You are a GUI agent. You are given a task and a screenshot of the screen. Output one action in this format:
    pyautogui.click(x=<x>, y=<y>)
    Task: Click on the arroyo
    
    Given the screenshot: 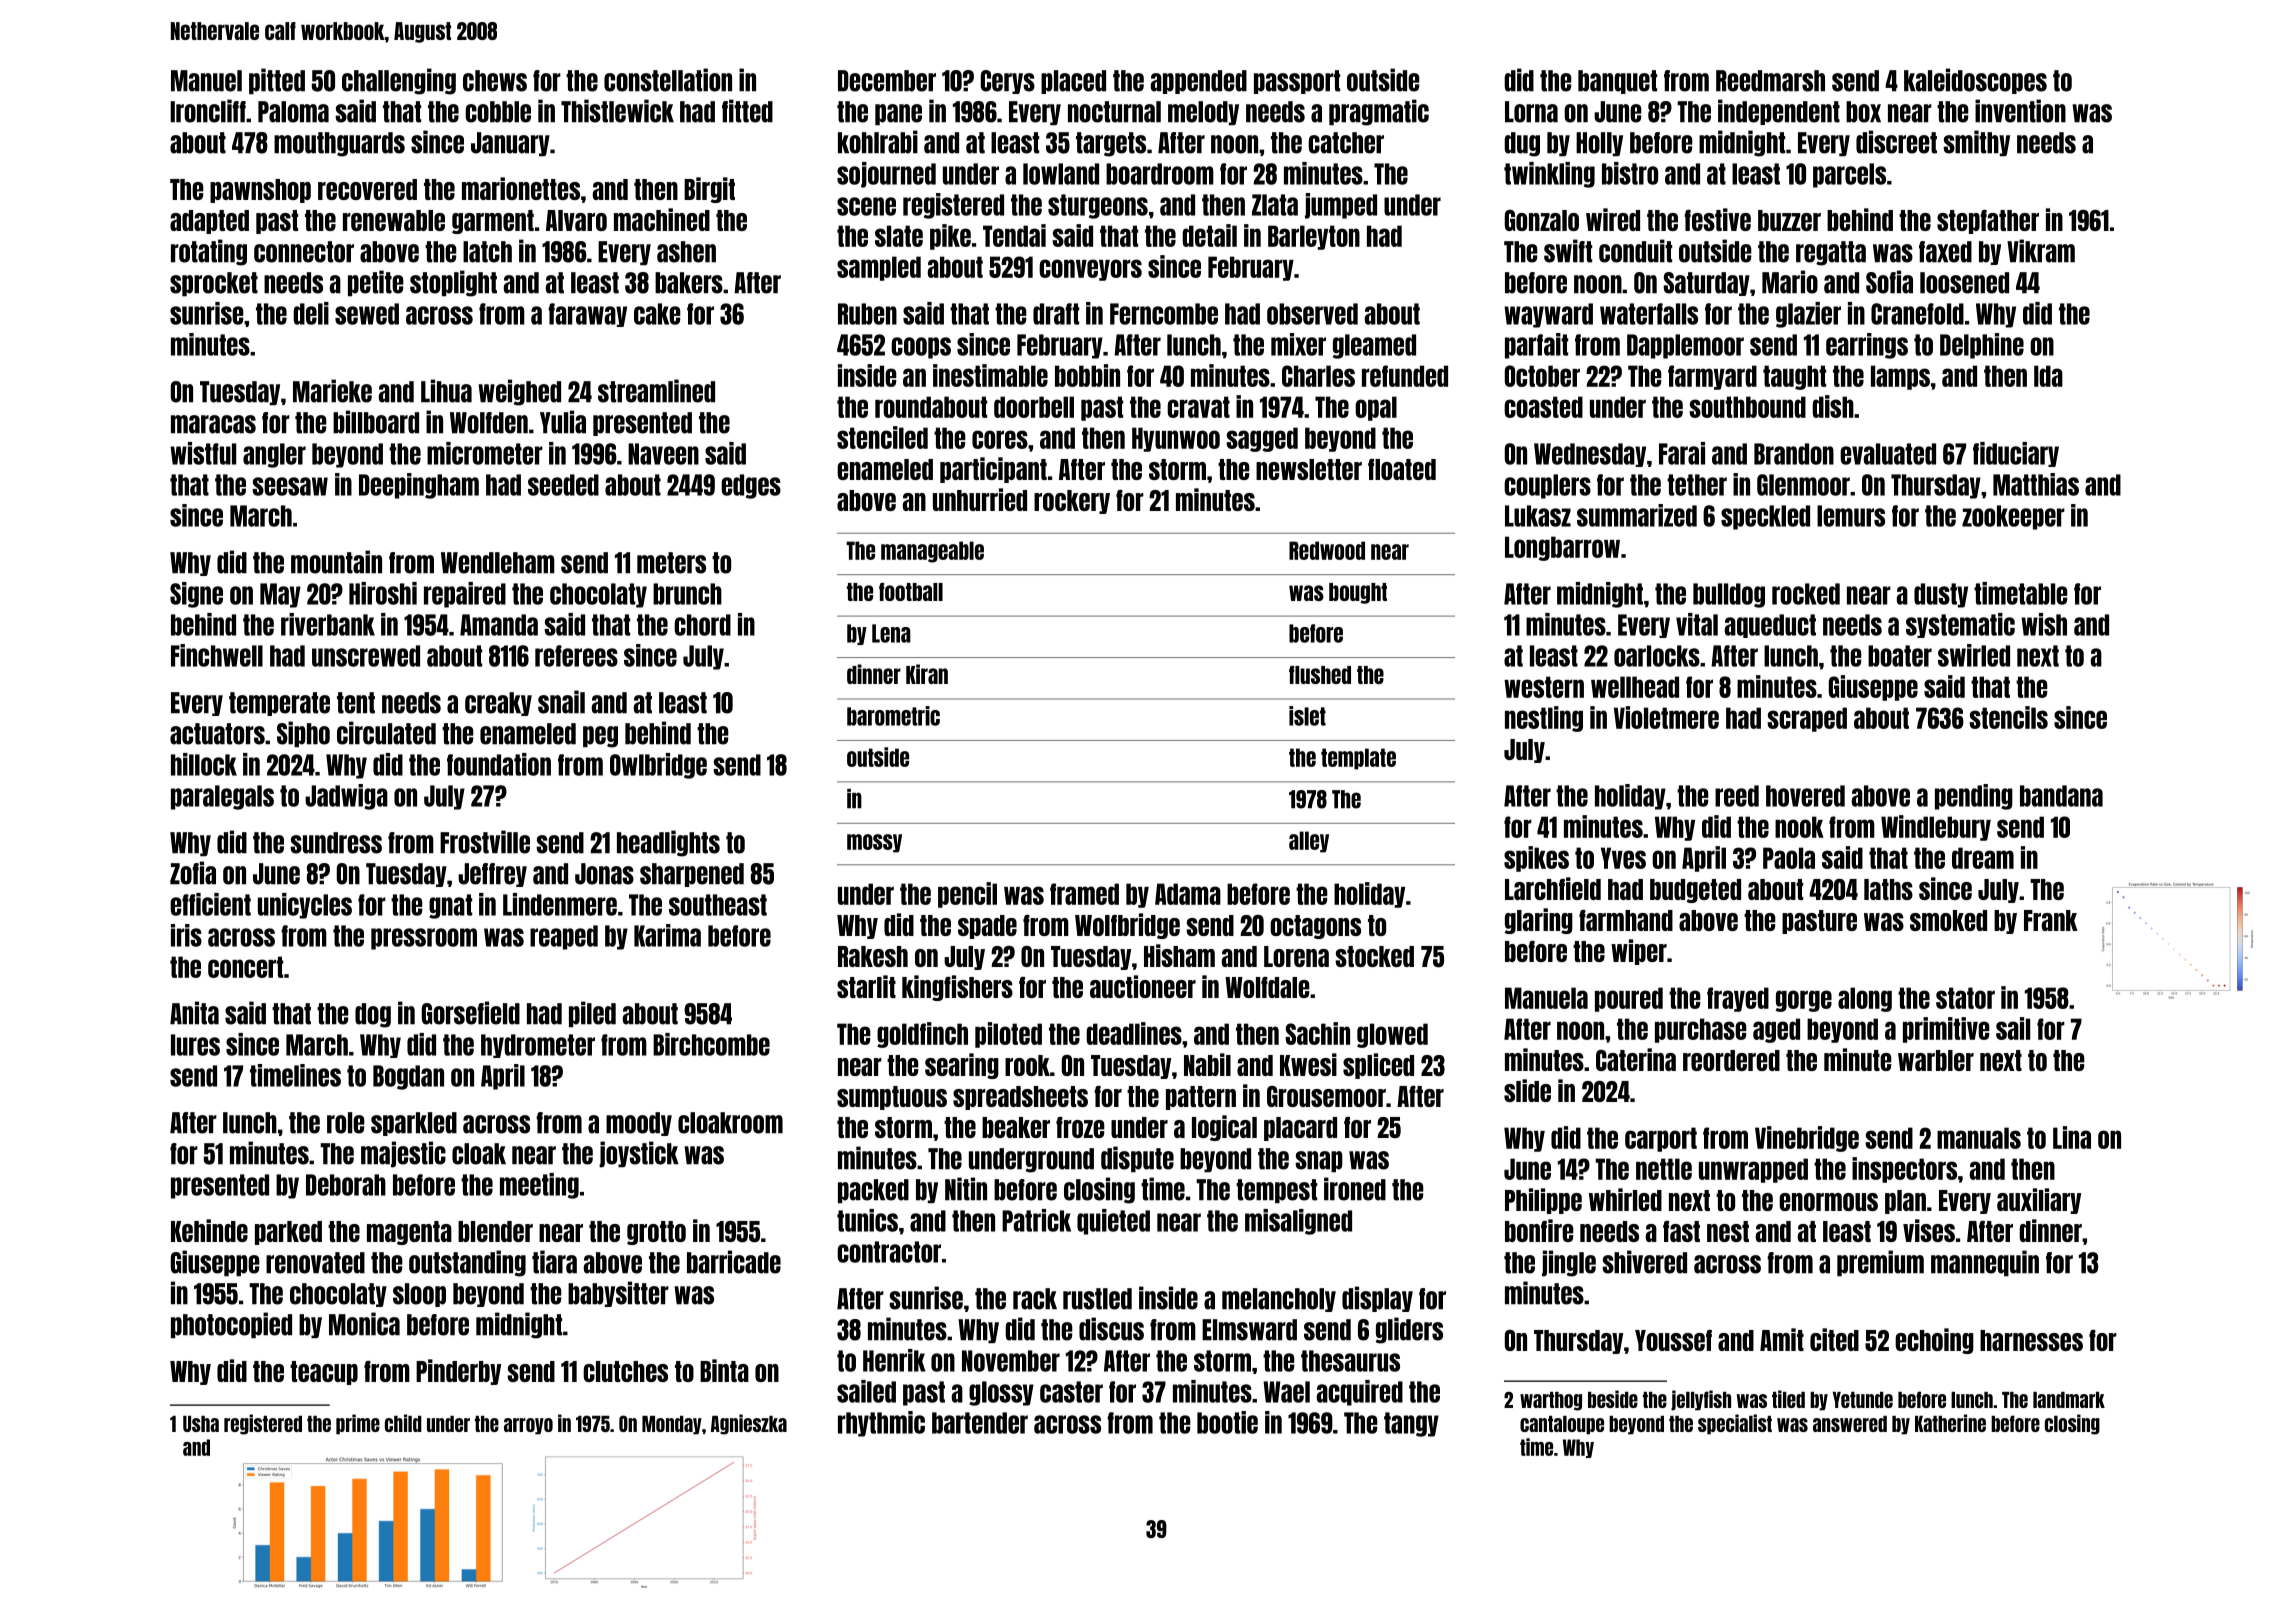 What is the action you would take?
    pyautogui.click(x=528, y=1426)
